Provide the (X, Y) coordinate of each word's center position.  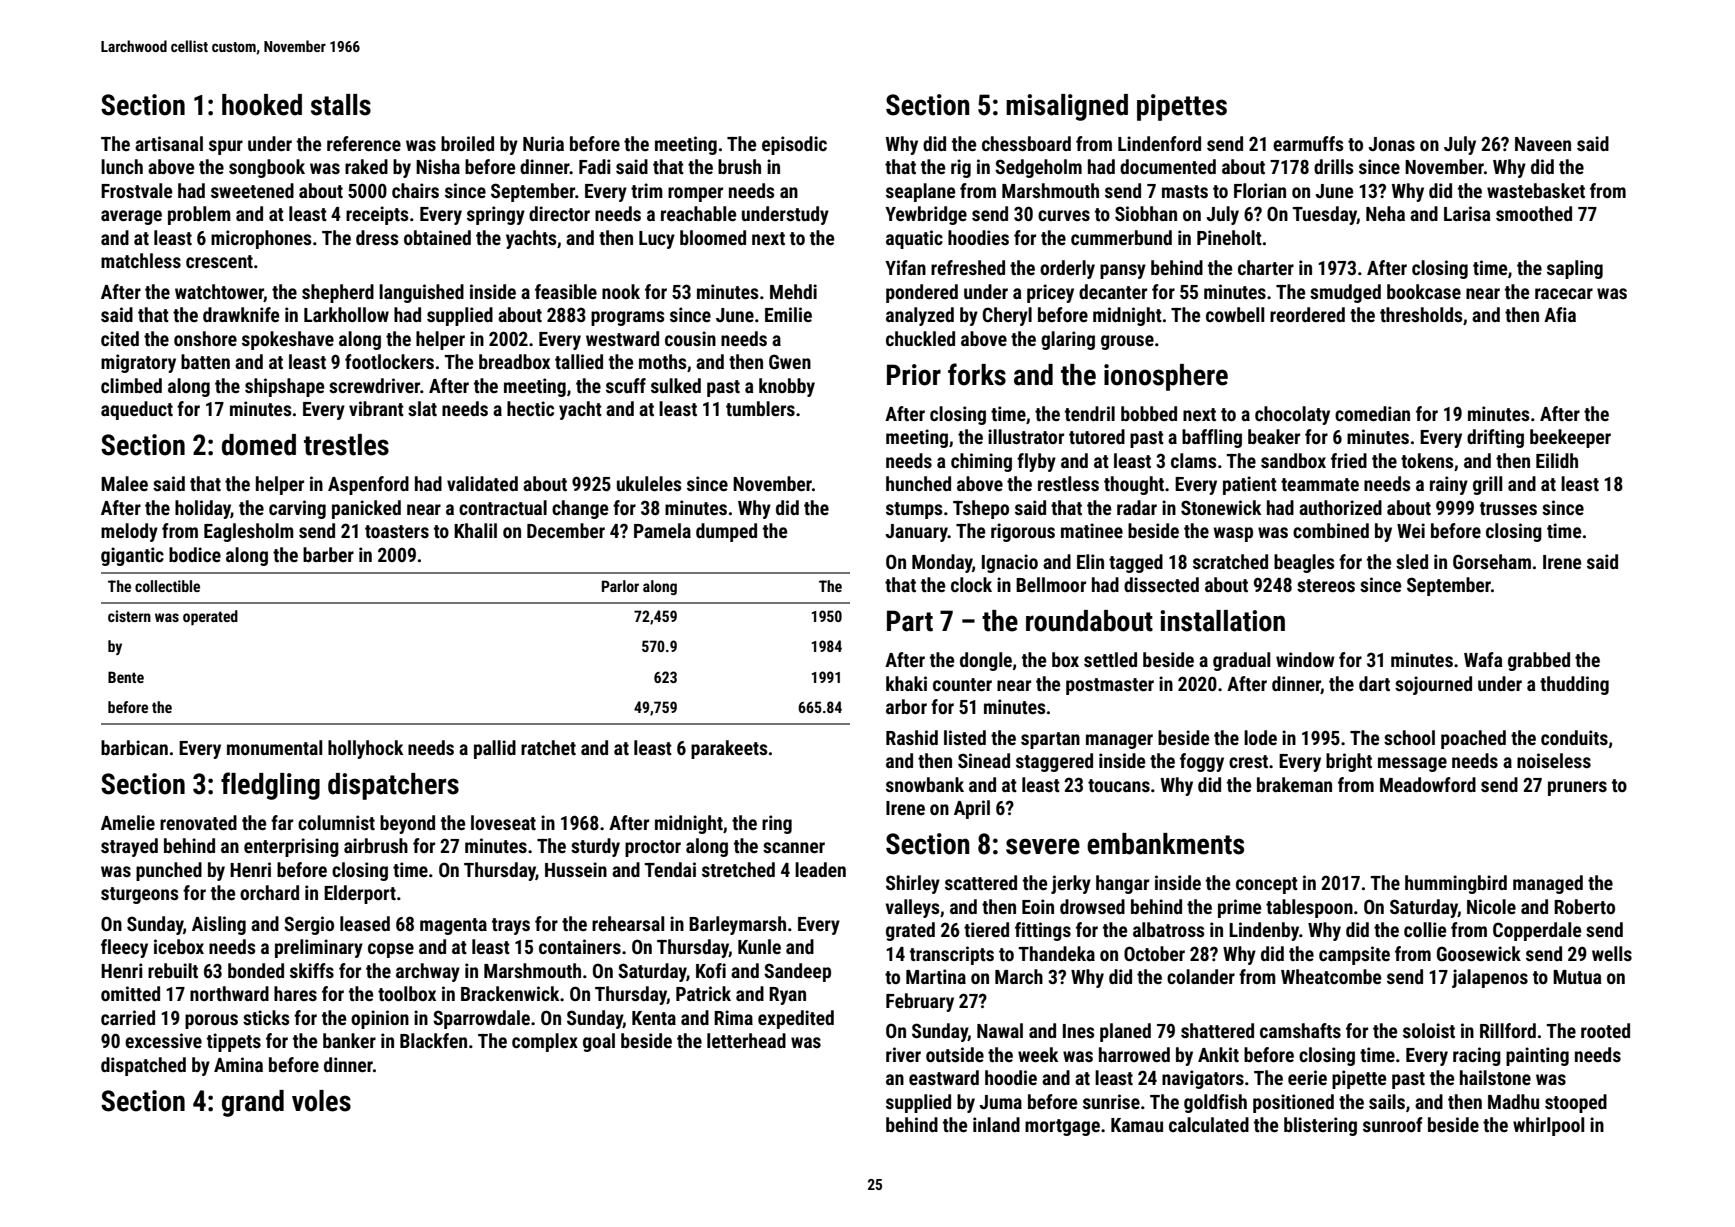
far (282, 822)
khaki (906, 683)
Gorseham (1492, 561)
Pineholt (1229, 237)
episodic (794, 145)
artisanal (169, 143)
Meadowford (1428, 784)
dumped (726, 532)
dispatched (143, 1066)
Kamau (1137, 1125)
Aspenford (368, 485)
